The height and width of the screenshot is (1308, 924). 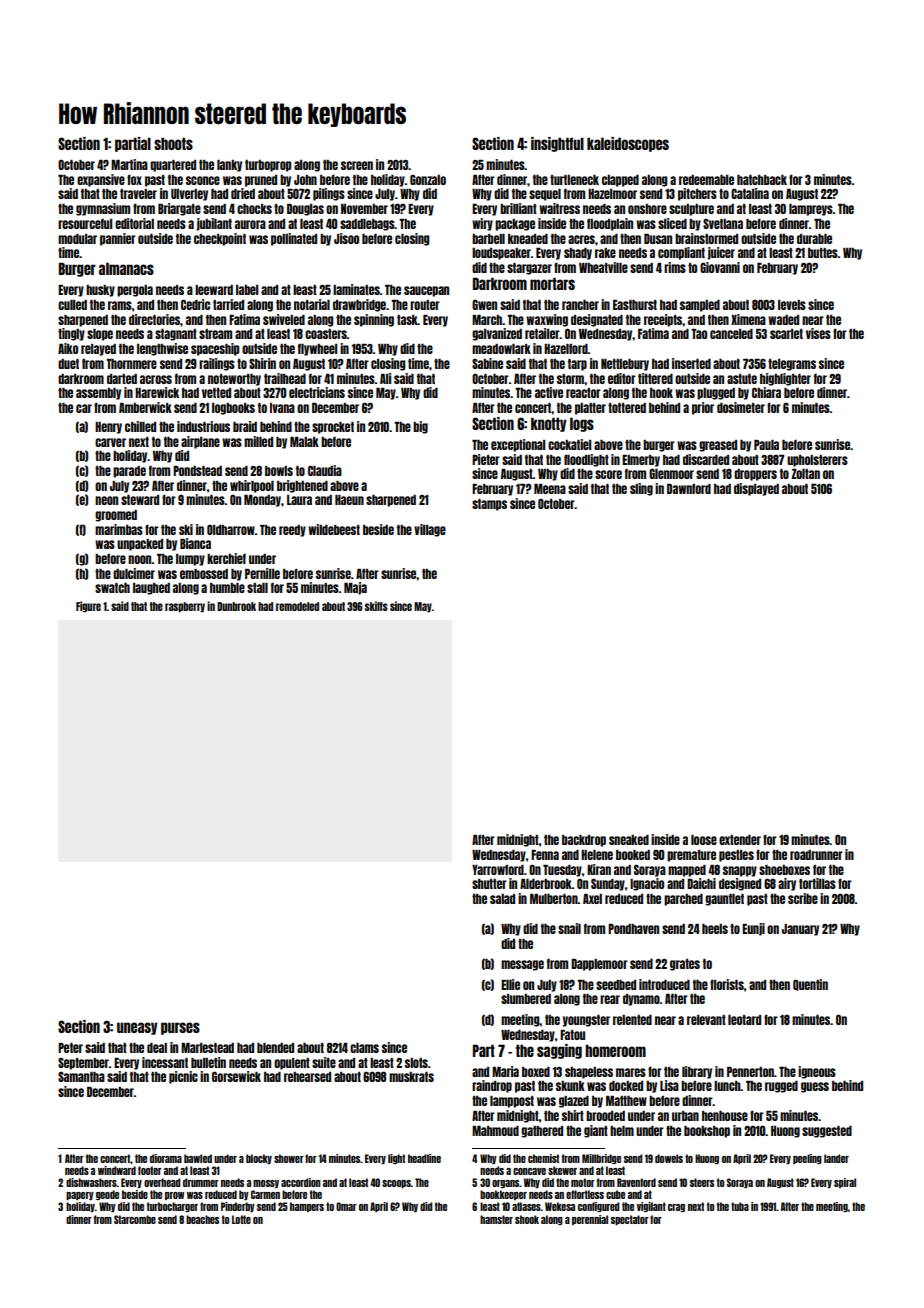 What do you see at coordinates (376, 606) in the screenshot?
I see `skiffs` at bounding box center [376, 606].
